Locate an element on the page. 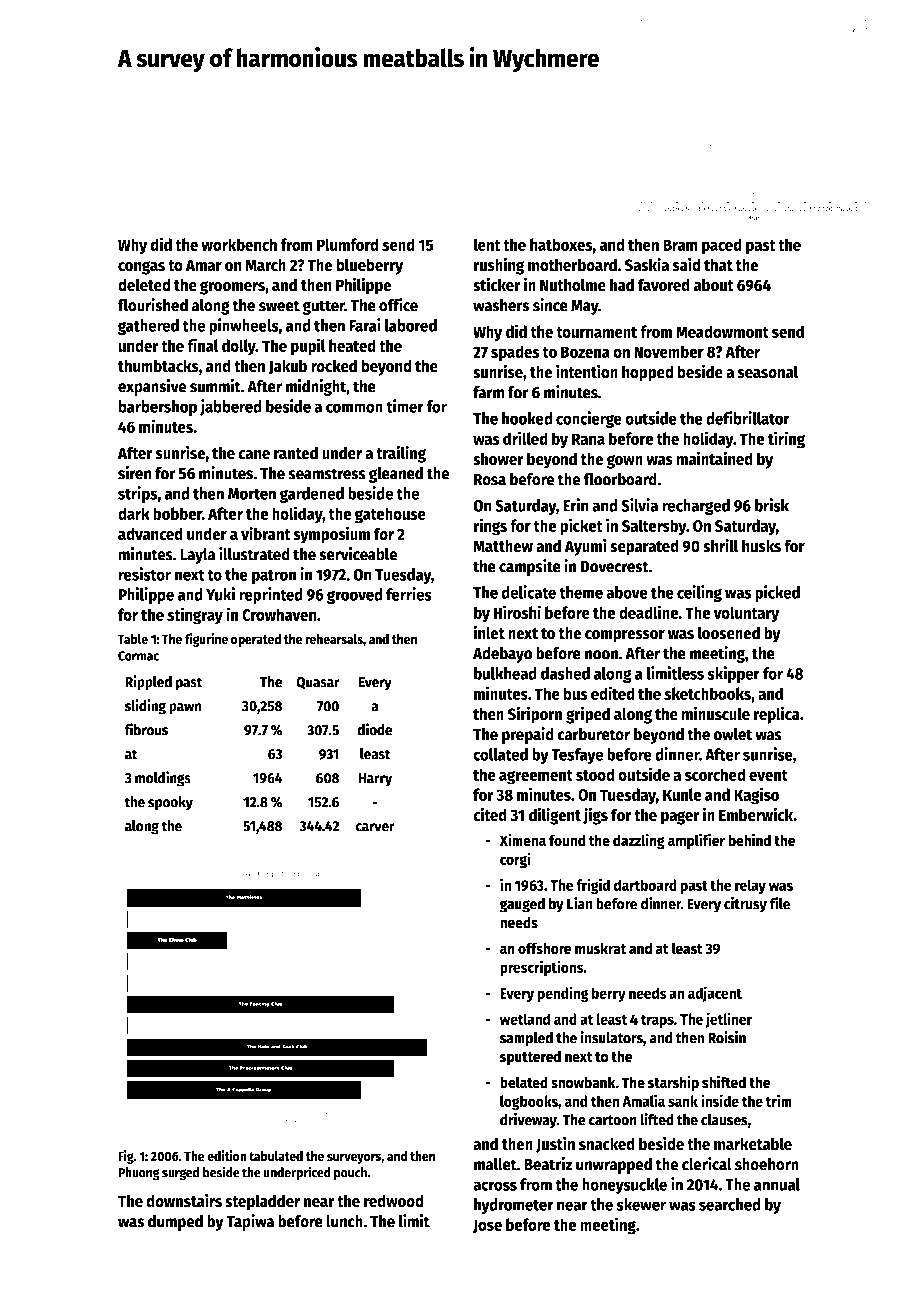  Quasar is located at coordinates (318, 682).
